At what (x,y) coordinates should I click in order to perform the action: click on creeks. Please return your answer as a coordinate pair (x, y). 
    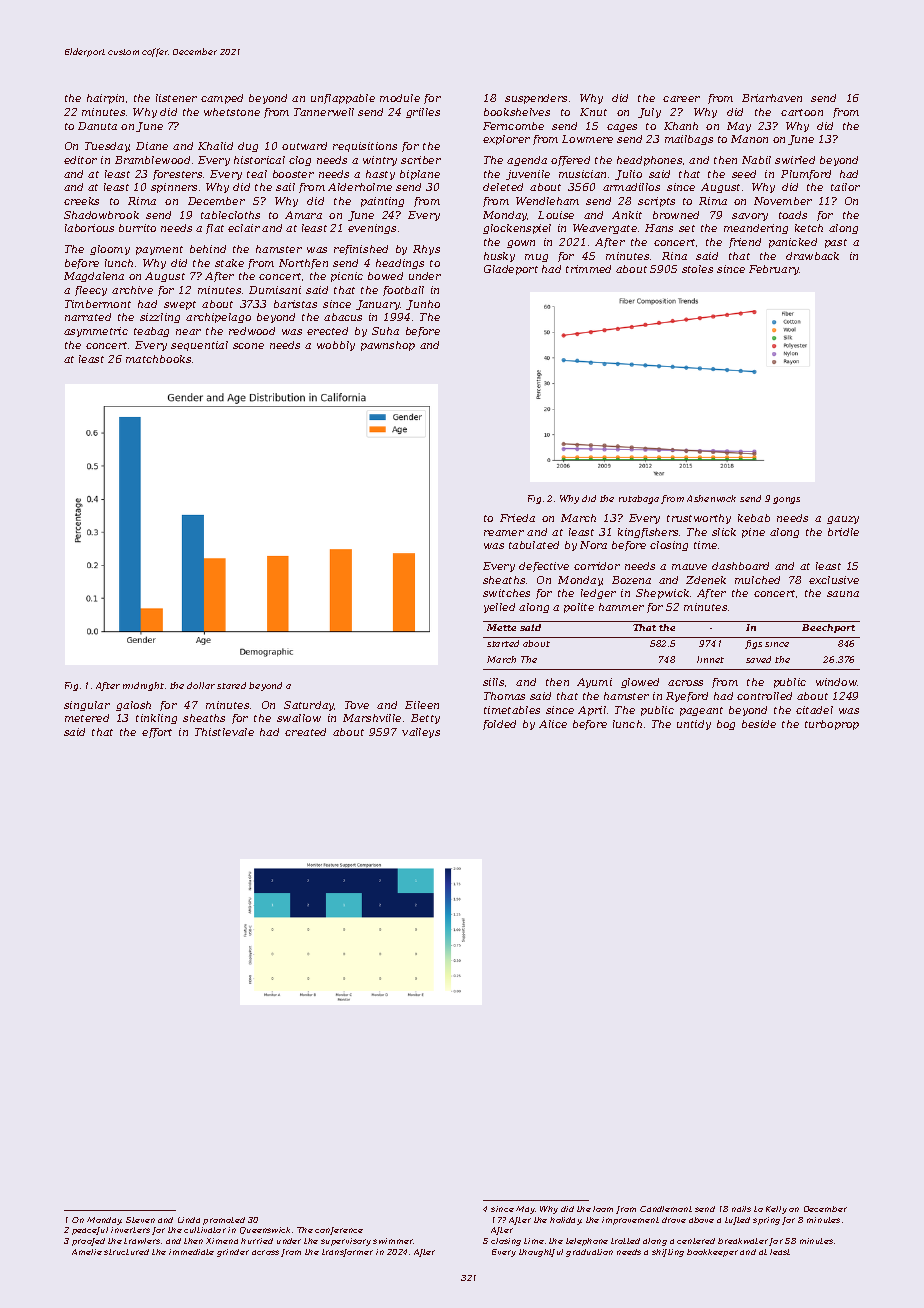
    Looking at the image, I should click on (81, 201).
